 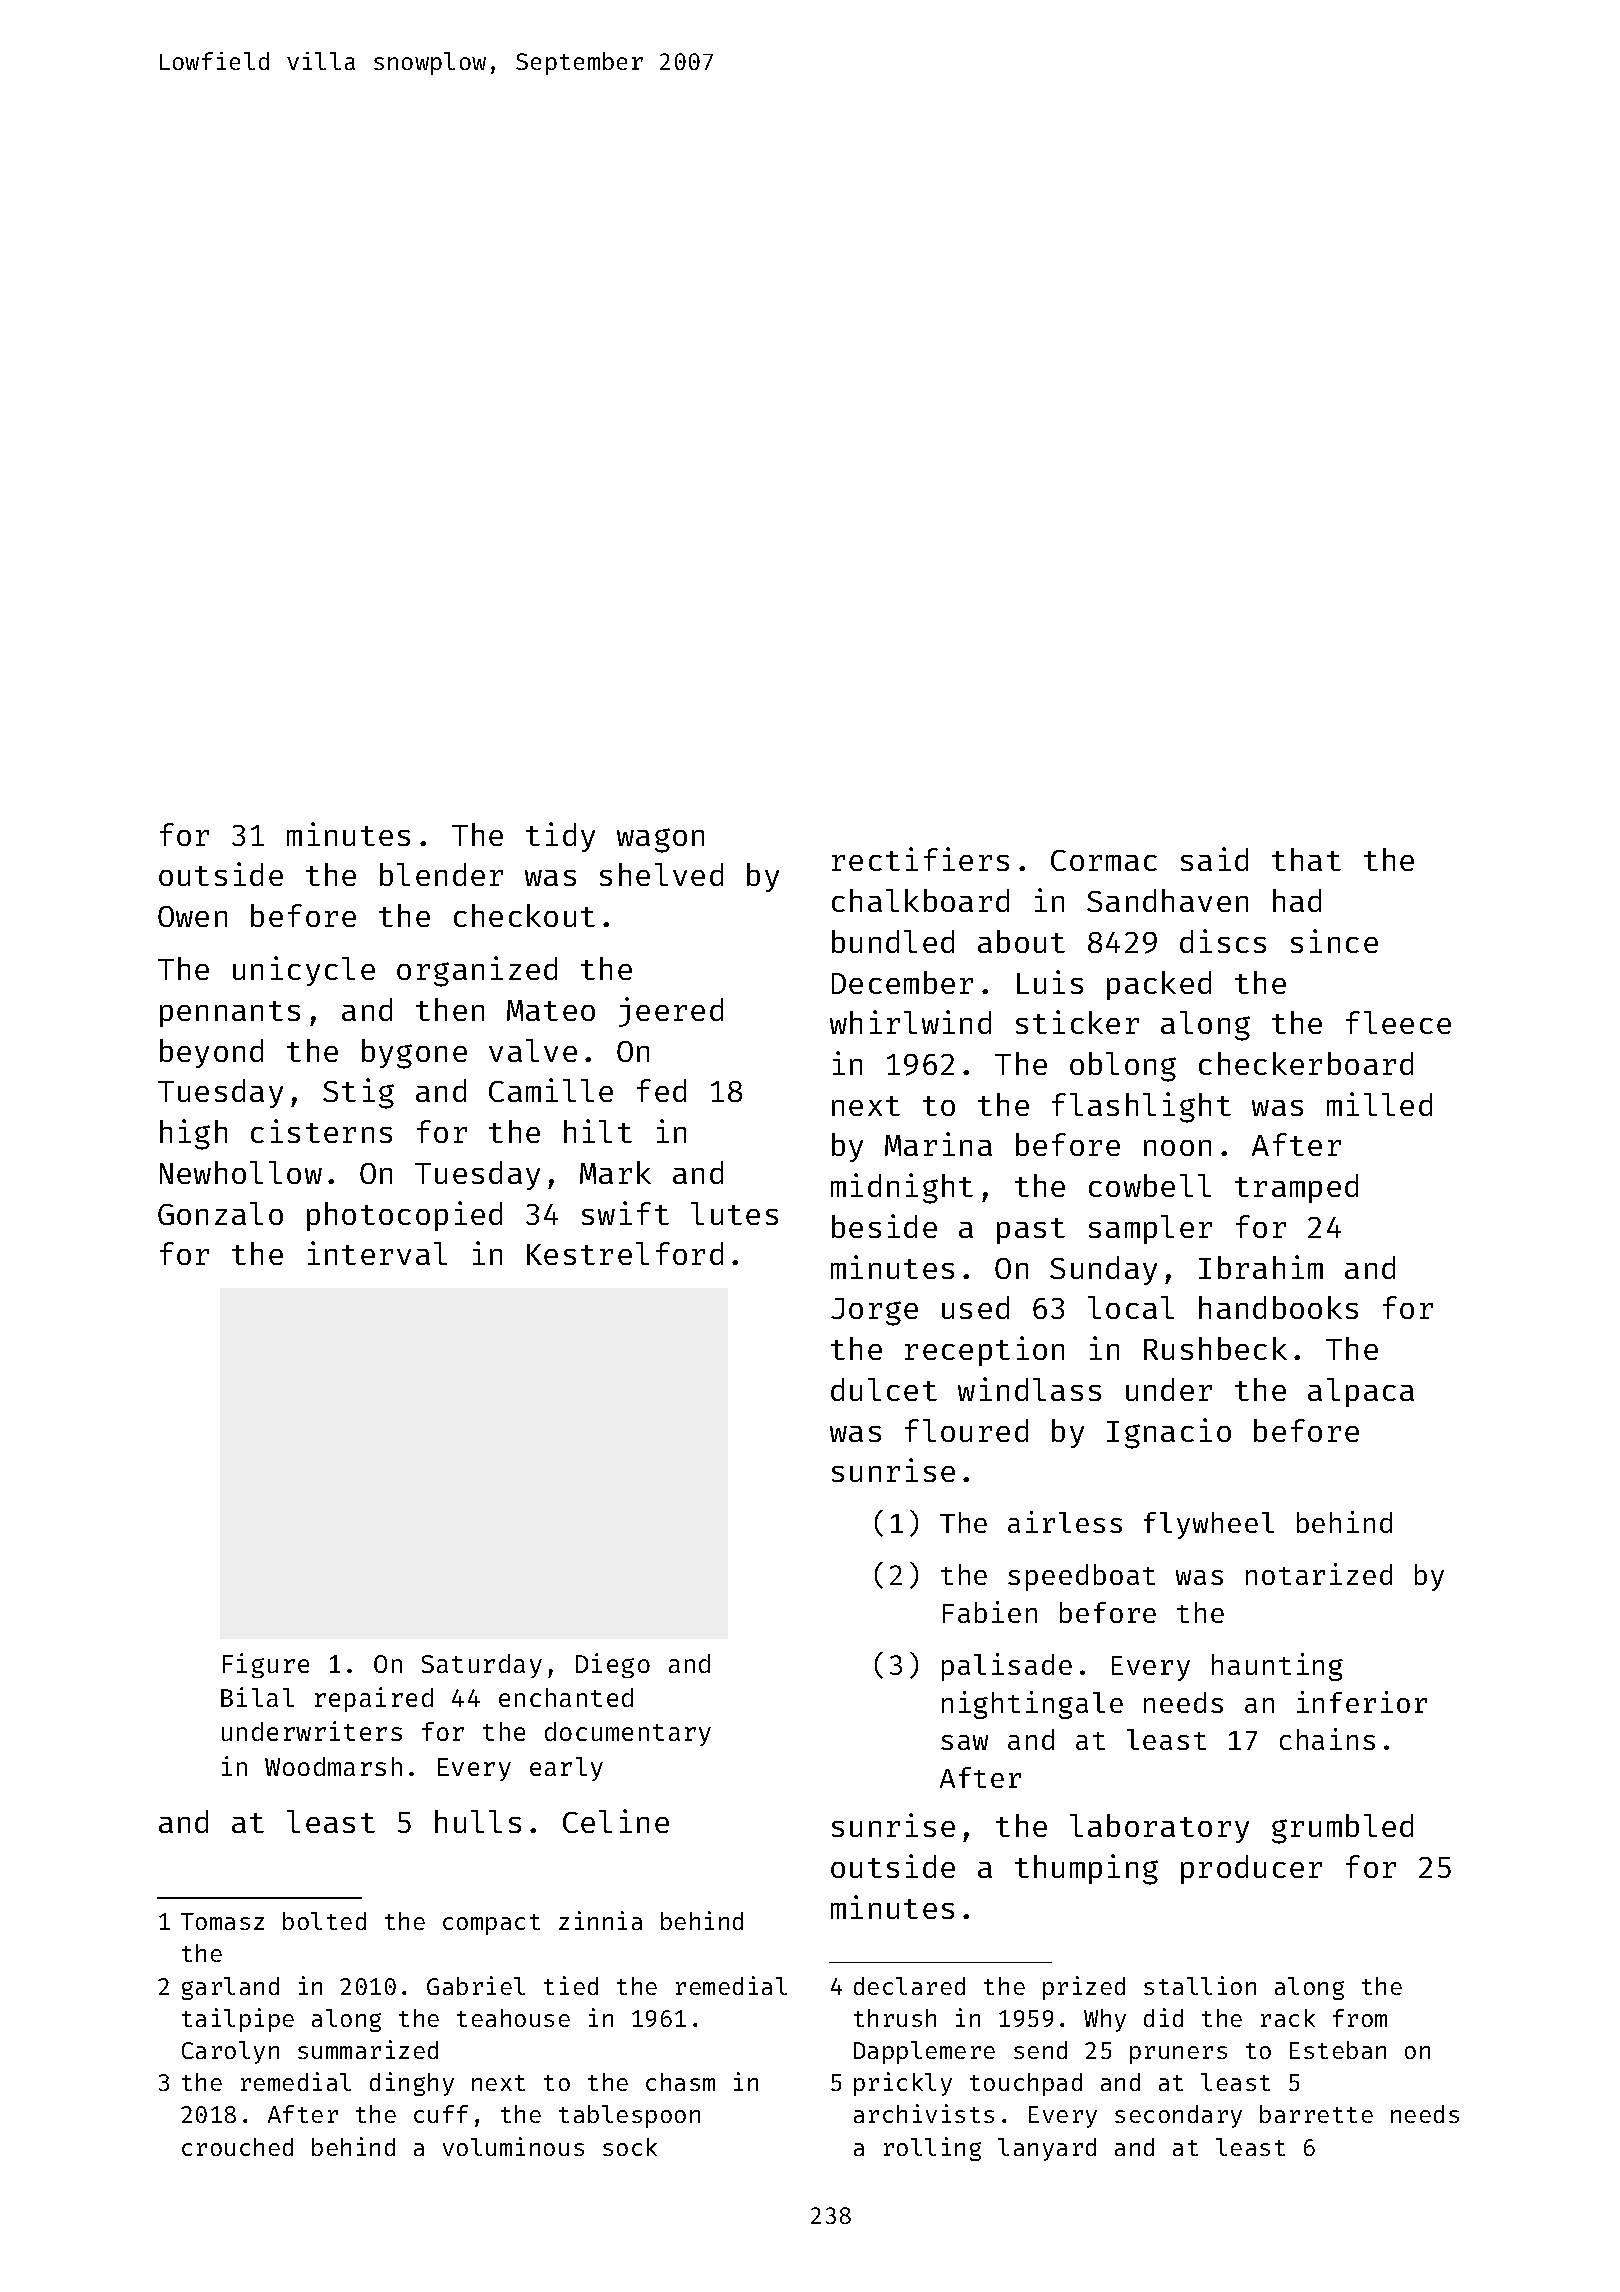 What do you see at coordinates (238, 2020) in the image?
I see `tailpipe` at bounding box center [238, 2020].
